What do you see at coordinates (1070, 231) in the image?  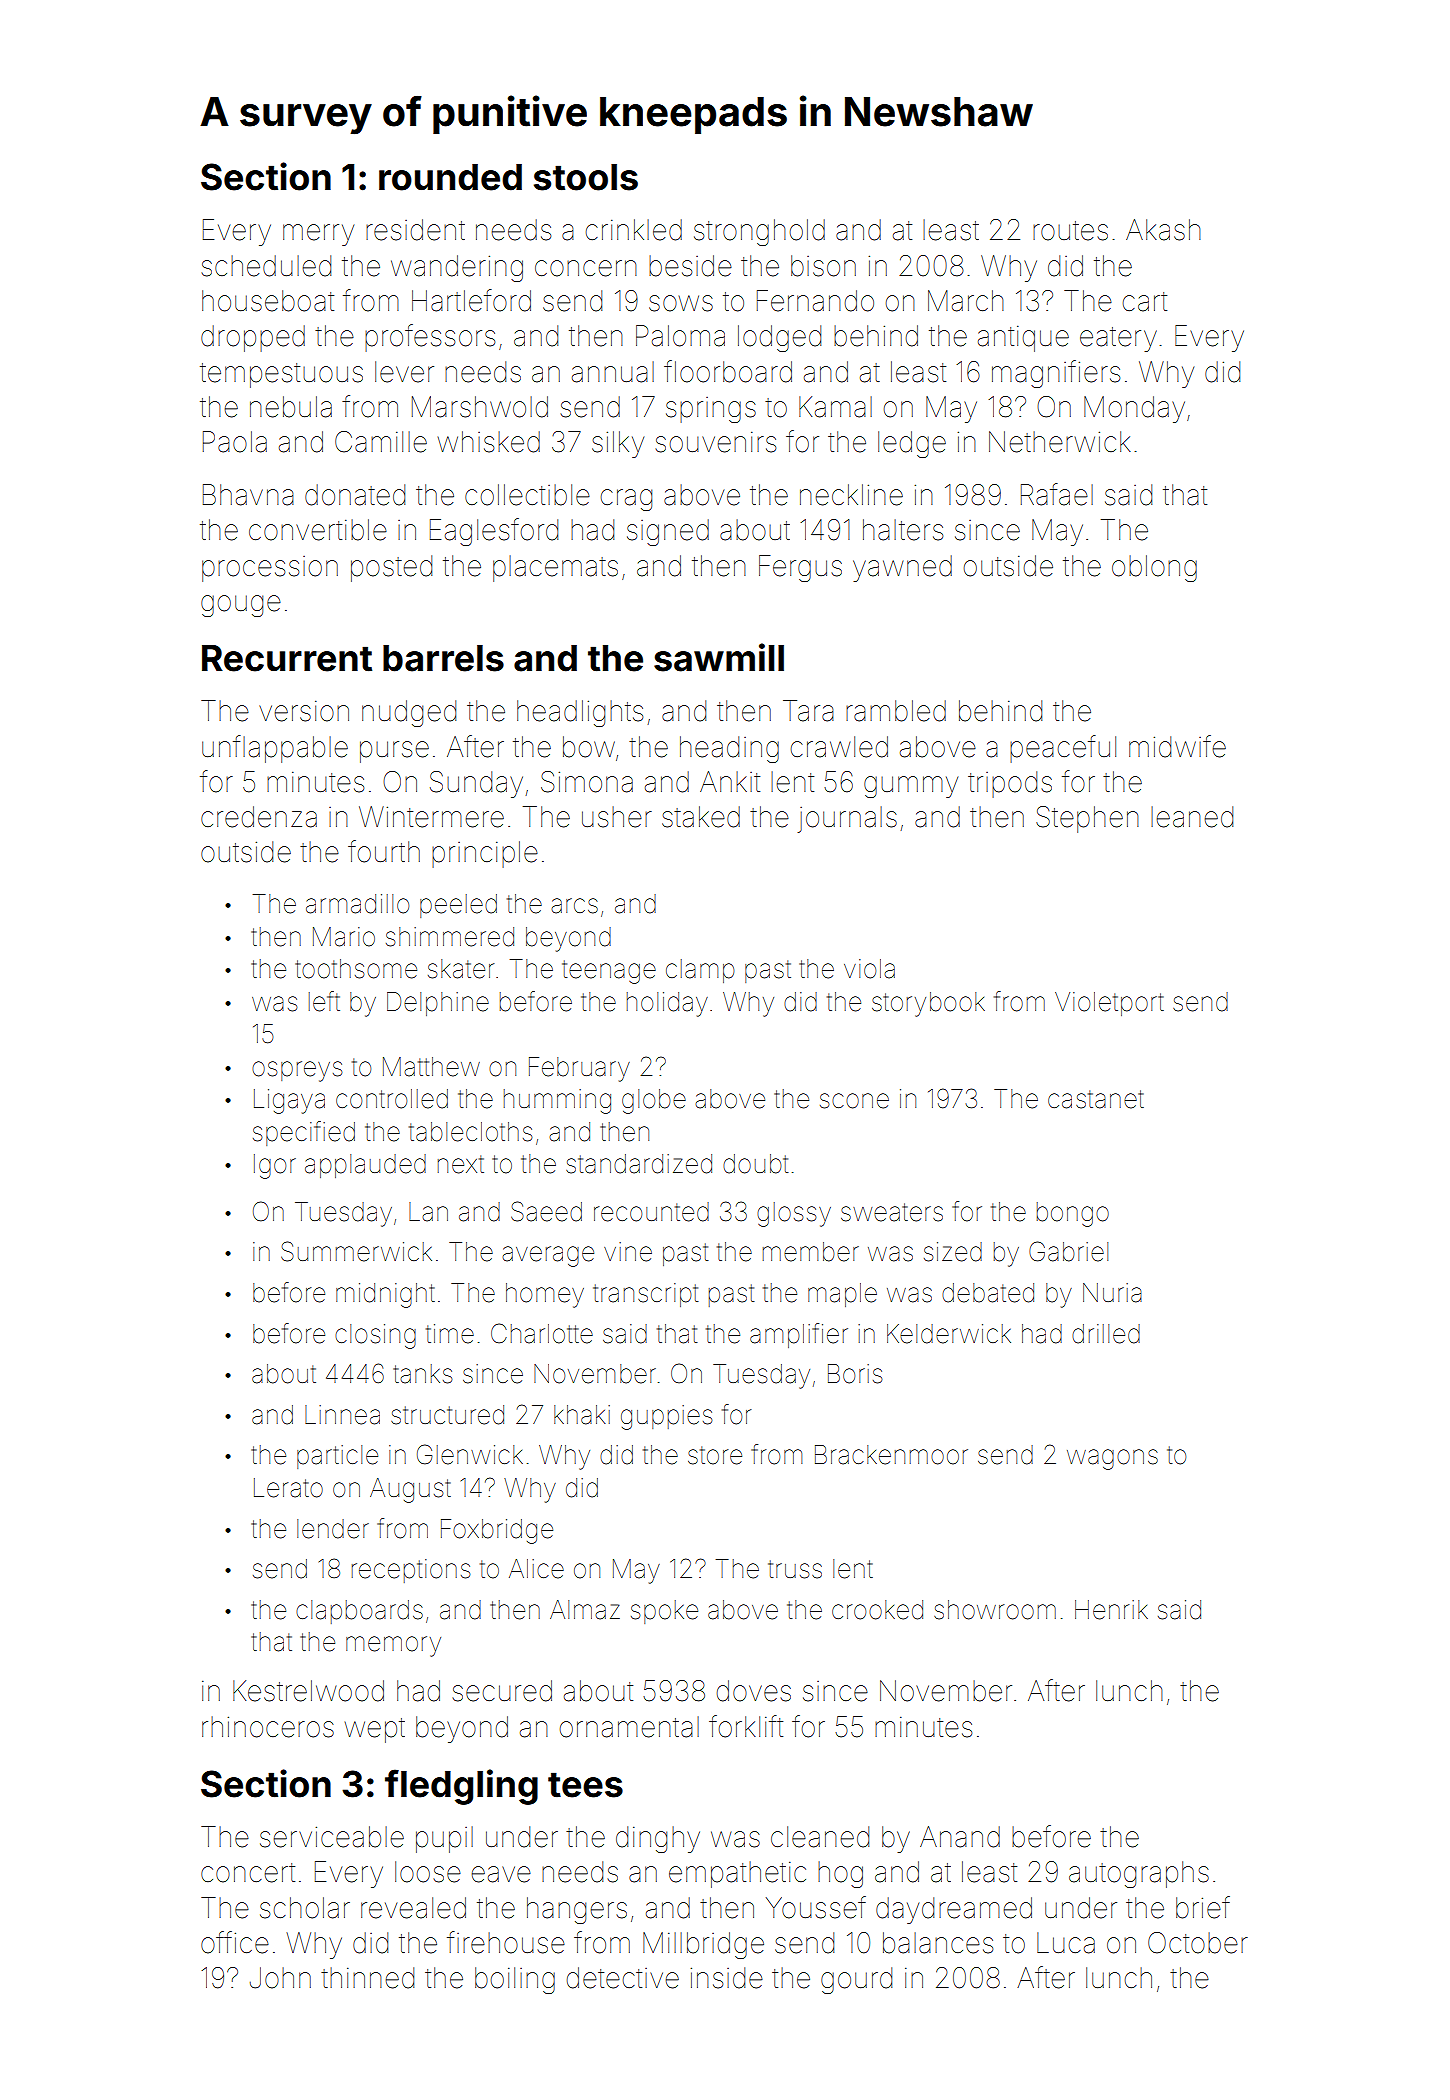 I see `routes` at bounding box center [1070, 231].
